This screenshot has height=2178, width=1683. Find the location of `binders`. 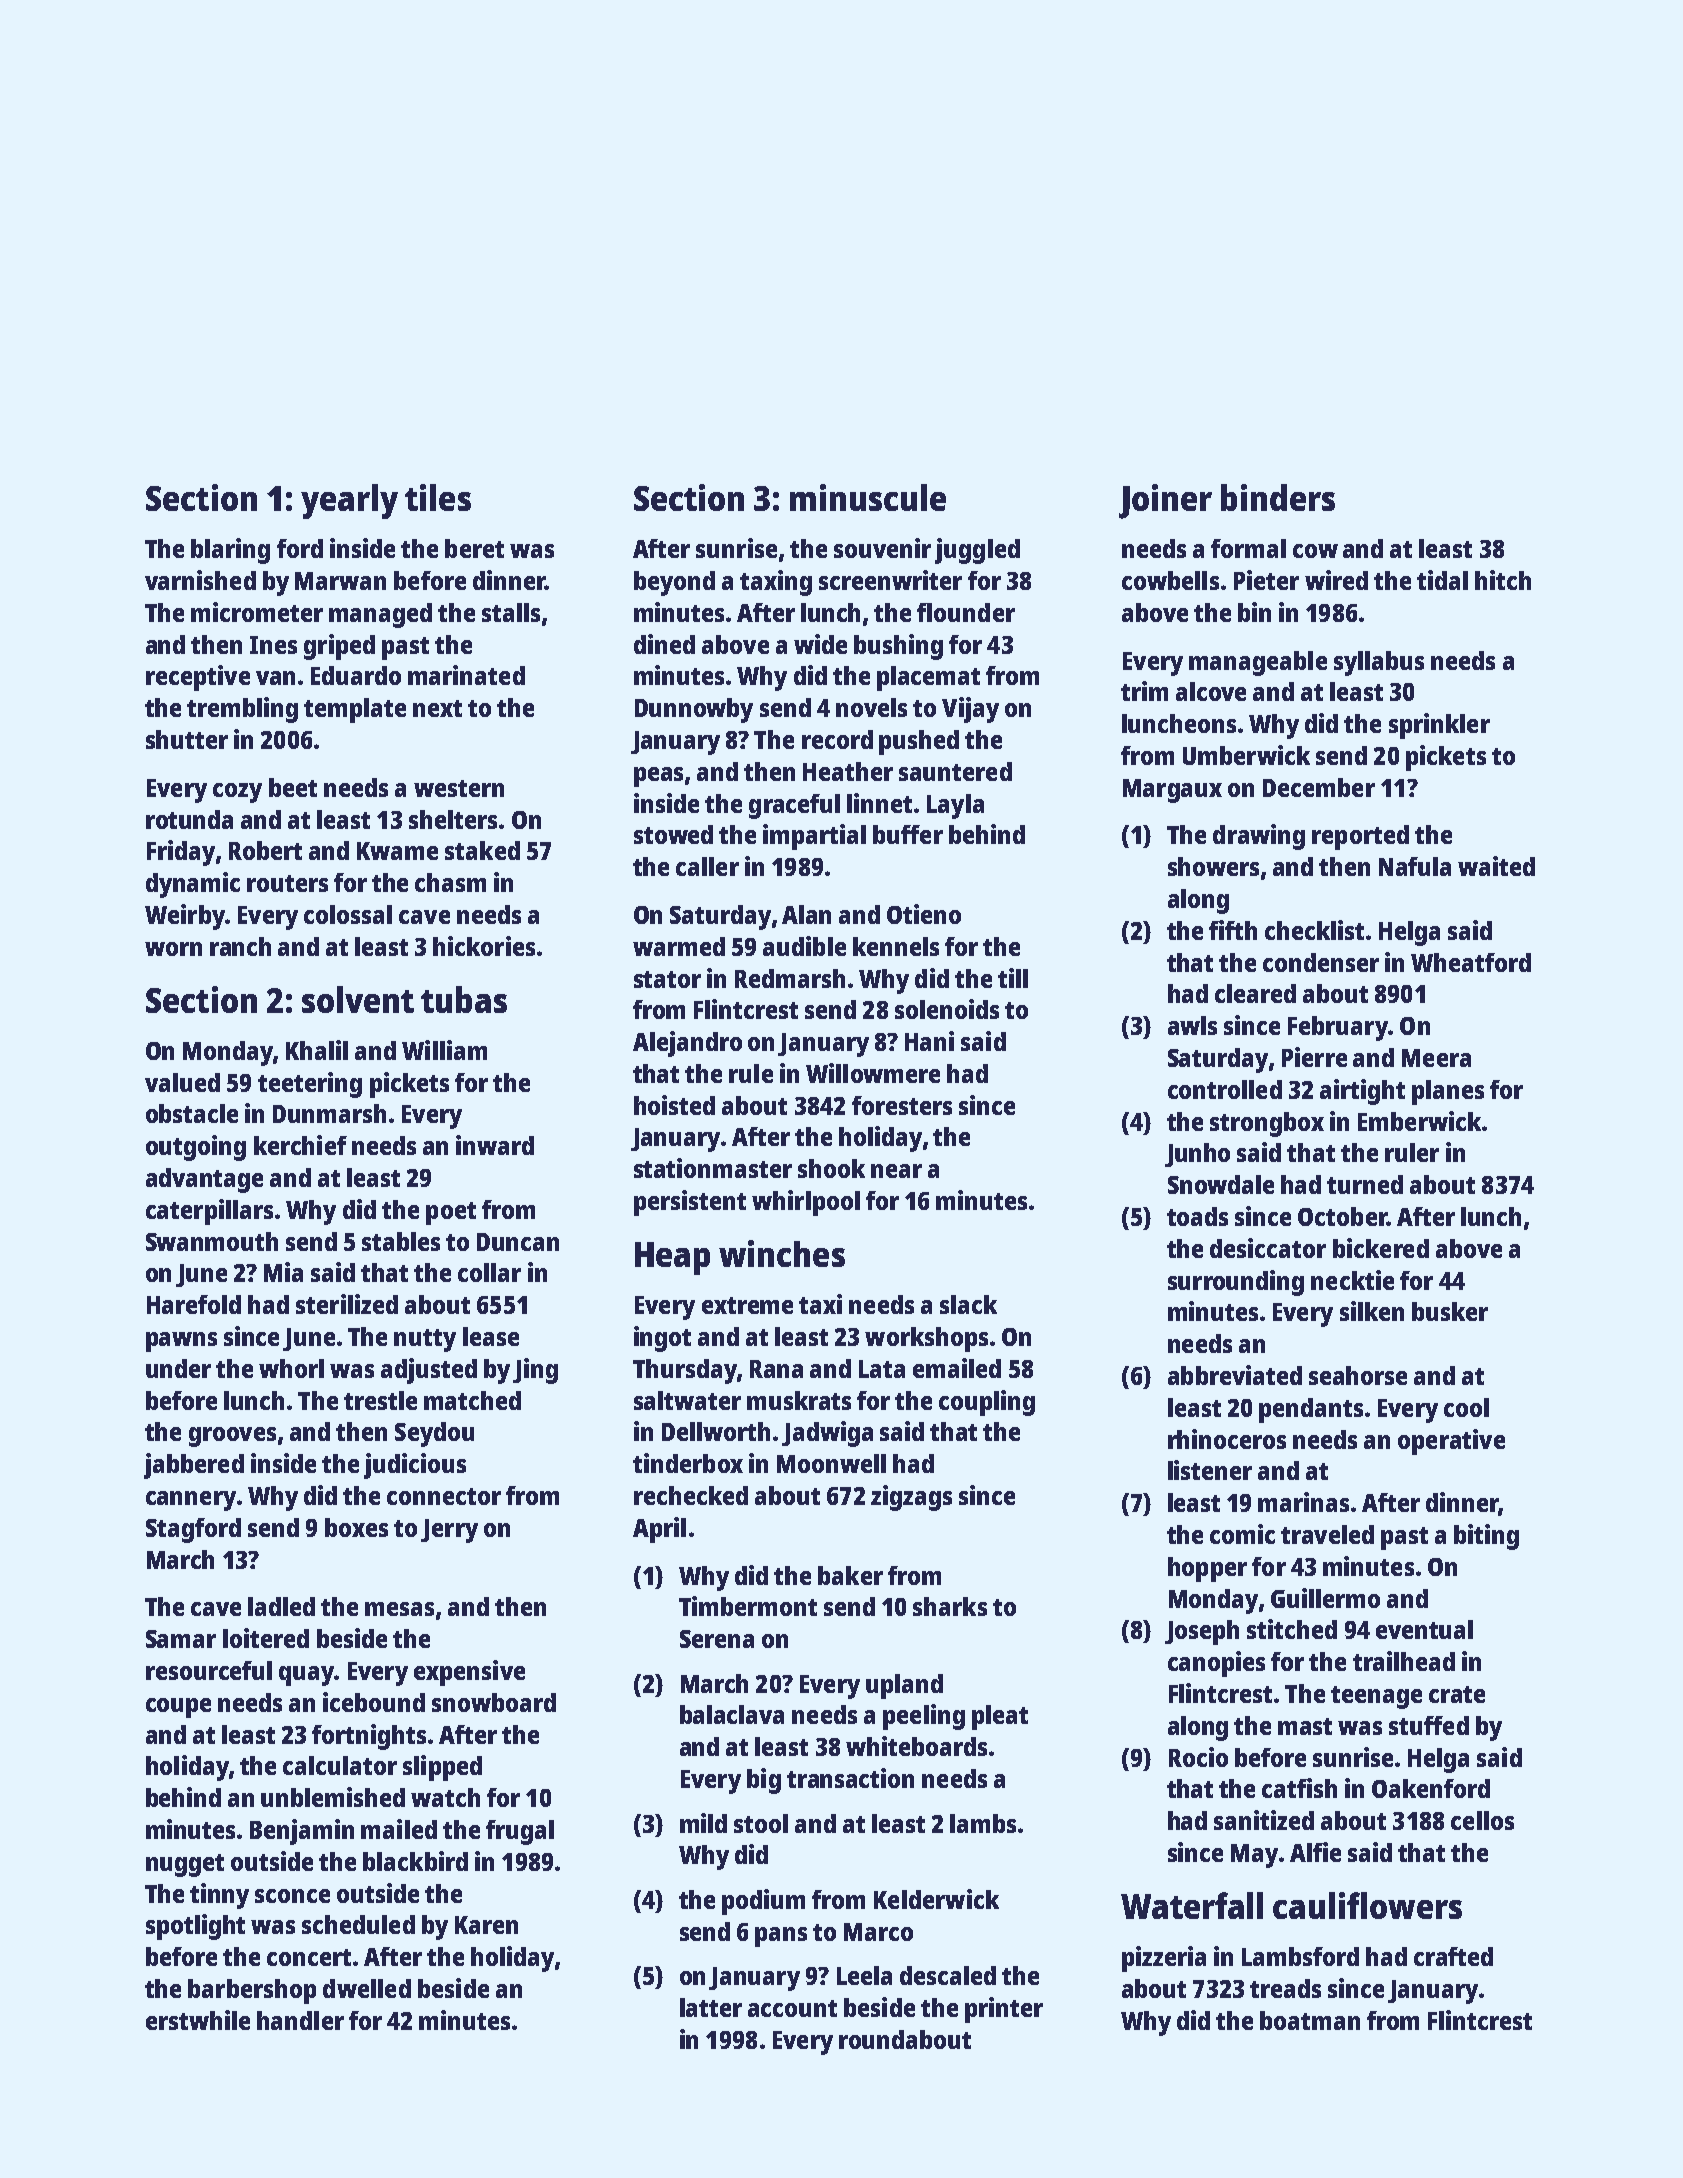

binders is located at coordinates (1278, 497).
